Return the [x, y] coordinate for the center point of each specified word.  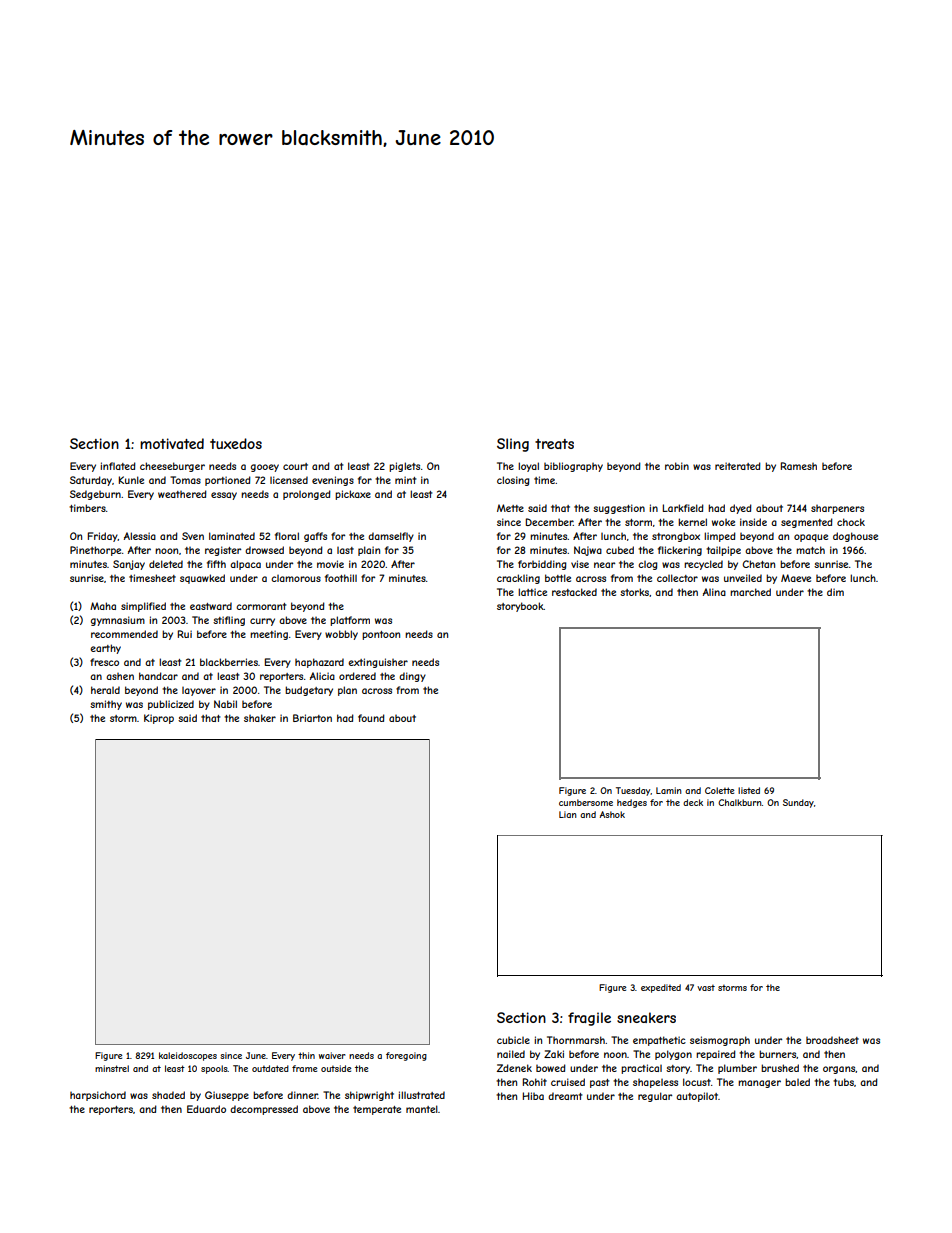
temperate [377, 1110]
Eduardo [206, 1109]
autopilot [697, 1097]
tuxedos [236, 443]
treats [554, 444]
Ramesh [799, 466]
